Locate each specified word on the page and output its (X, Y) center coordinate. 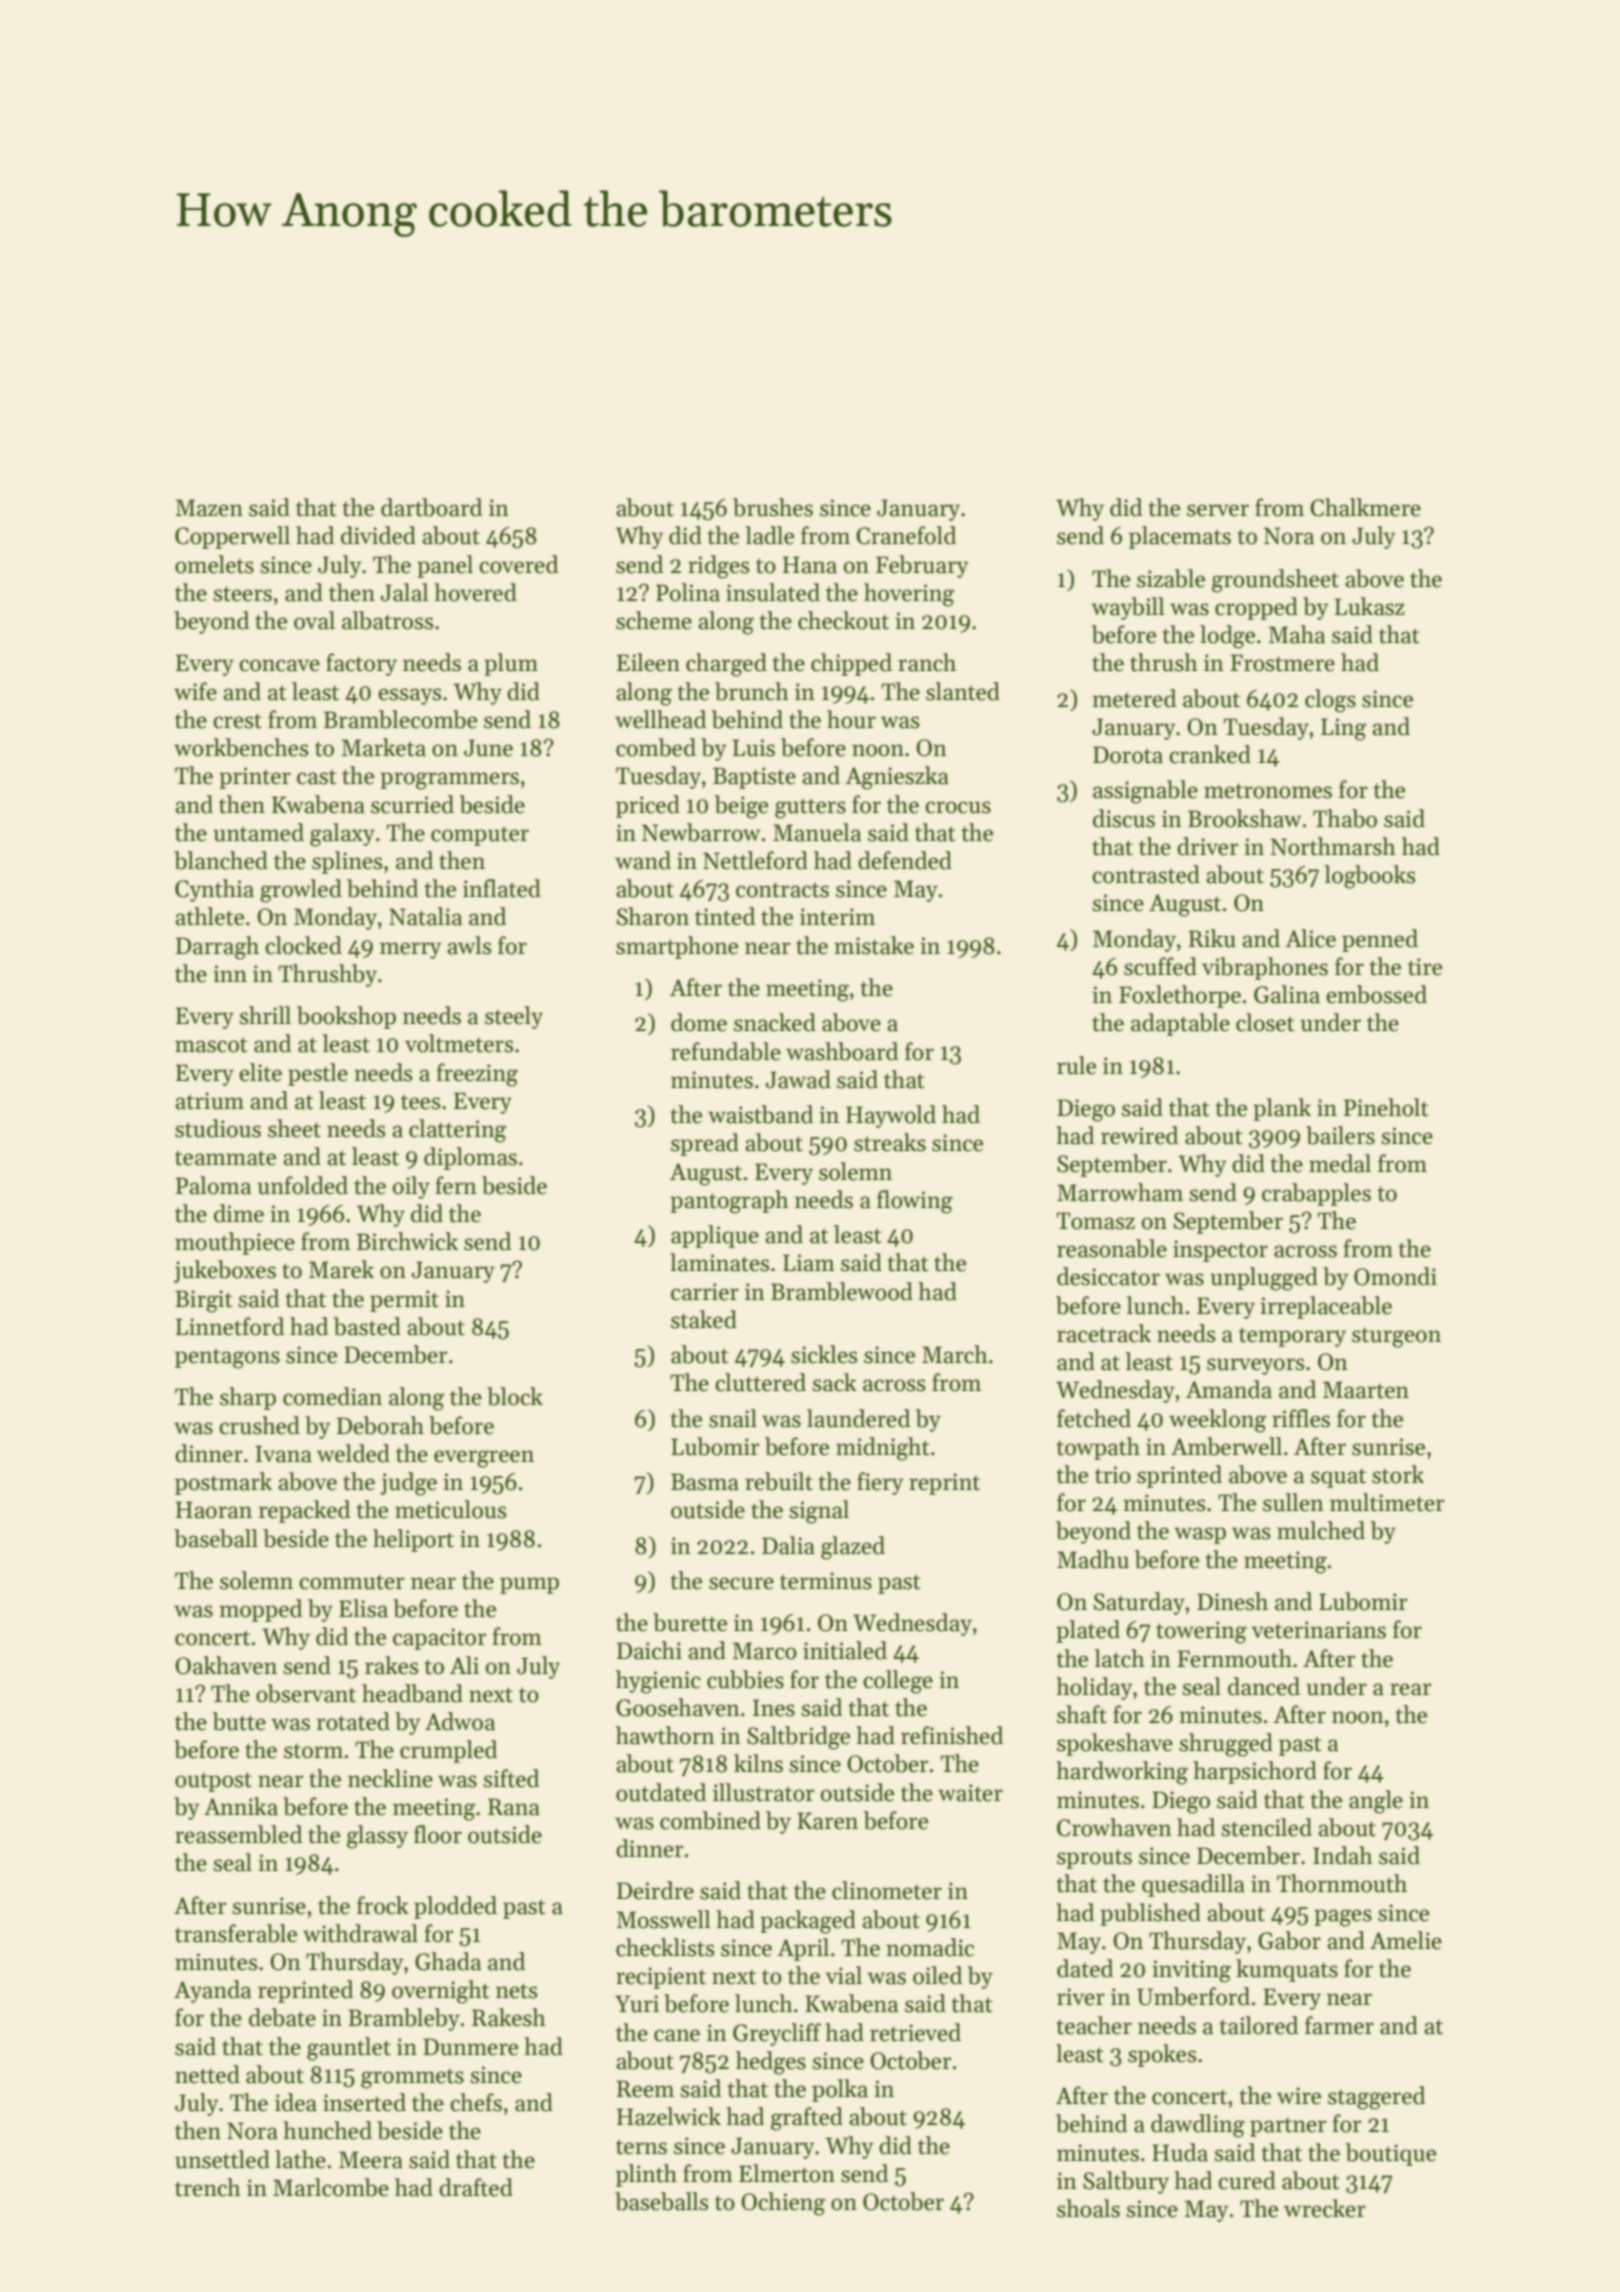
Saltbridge (798, 1738)
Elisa (363, 1608)
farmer (1339, 2025)
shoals (1088, 2208)
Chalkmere (1365, 507)
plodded (455, 1907)
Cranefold (906, 535)
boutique (1391, 2154)
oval (314, 620)
